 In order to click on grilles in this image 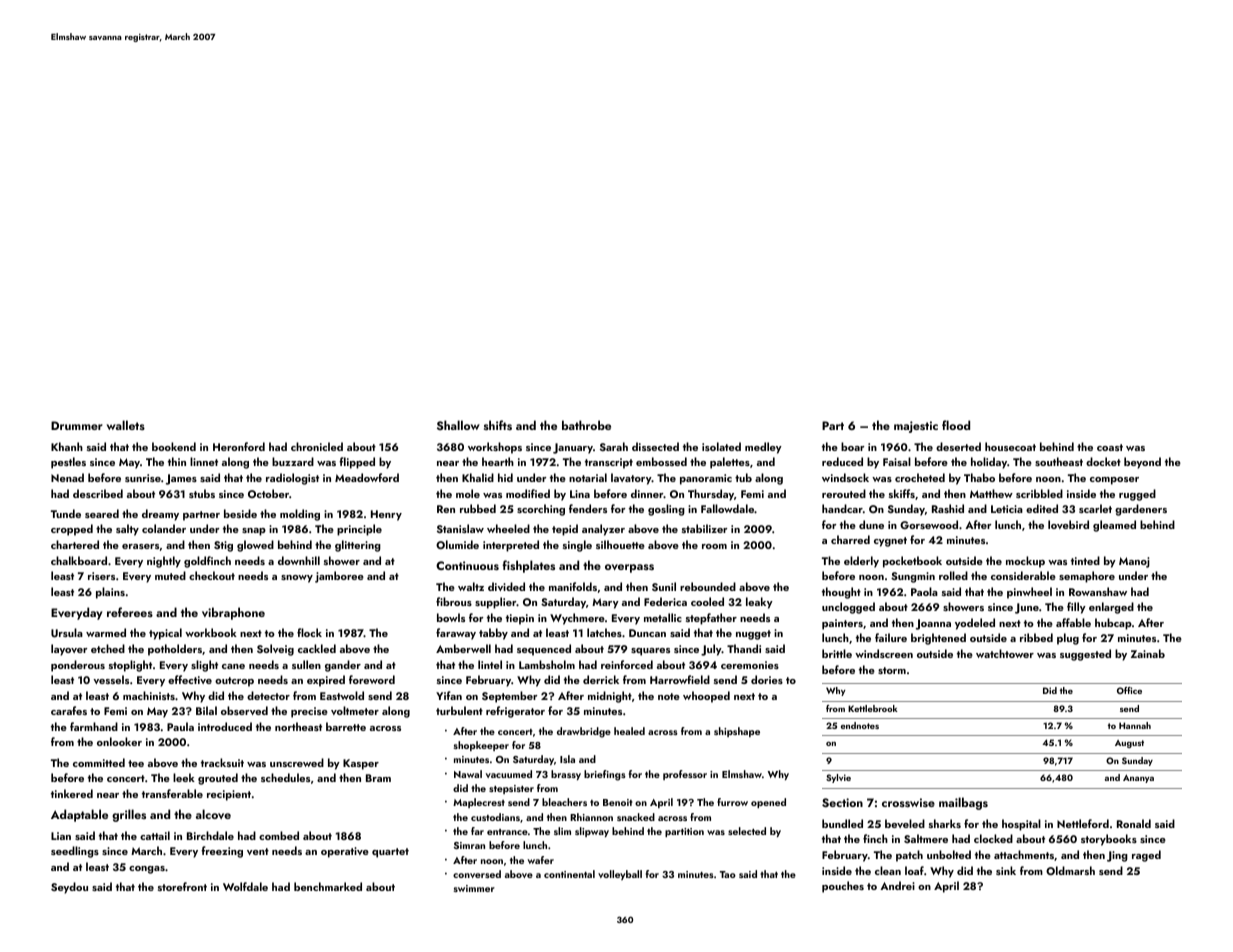, I will do `click(129, 815)`.
